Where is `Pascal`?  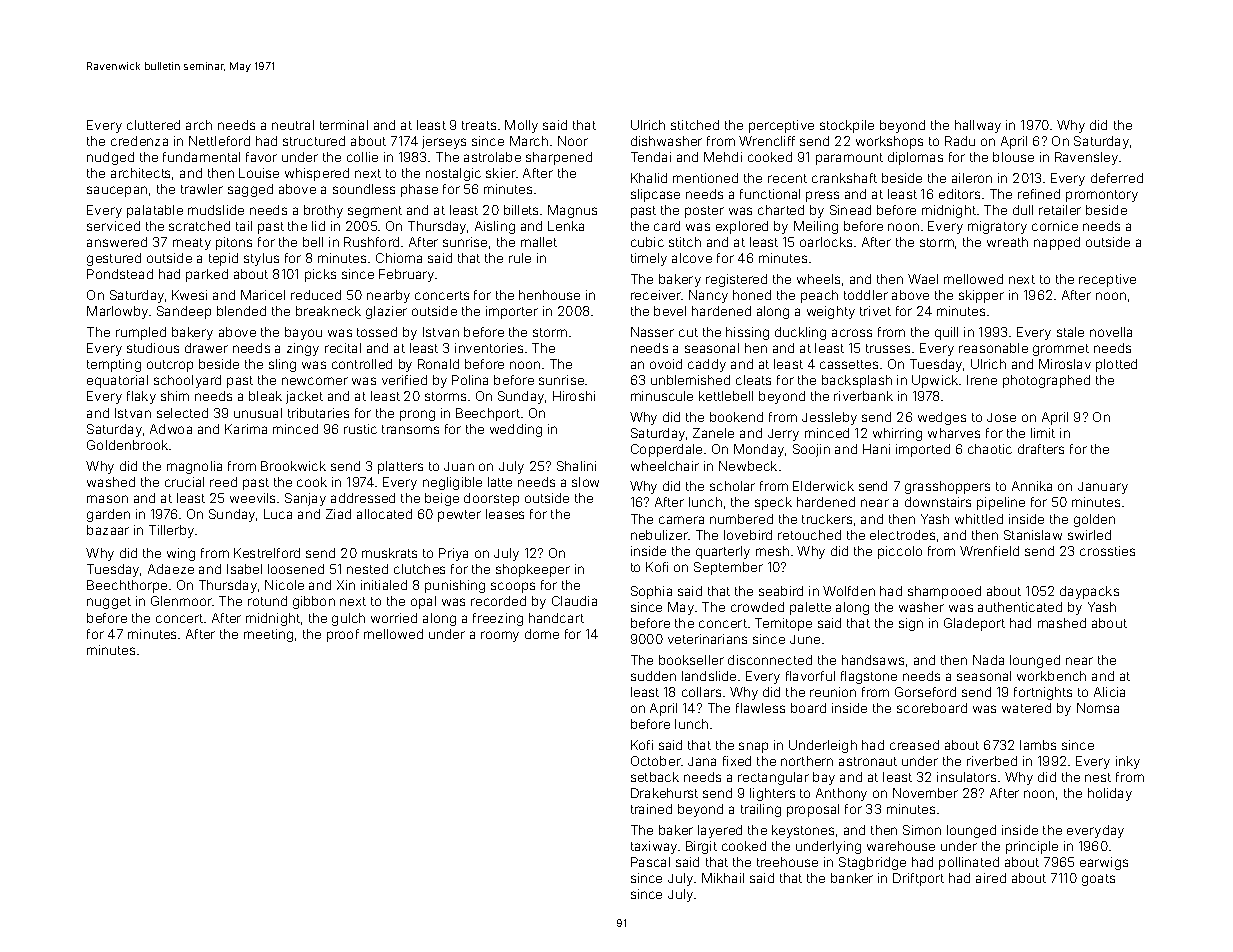 Pascal is located at coordinates (650, 862).
